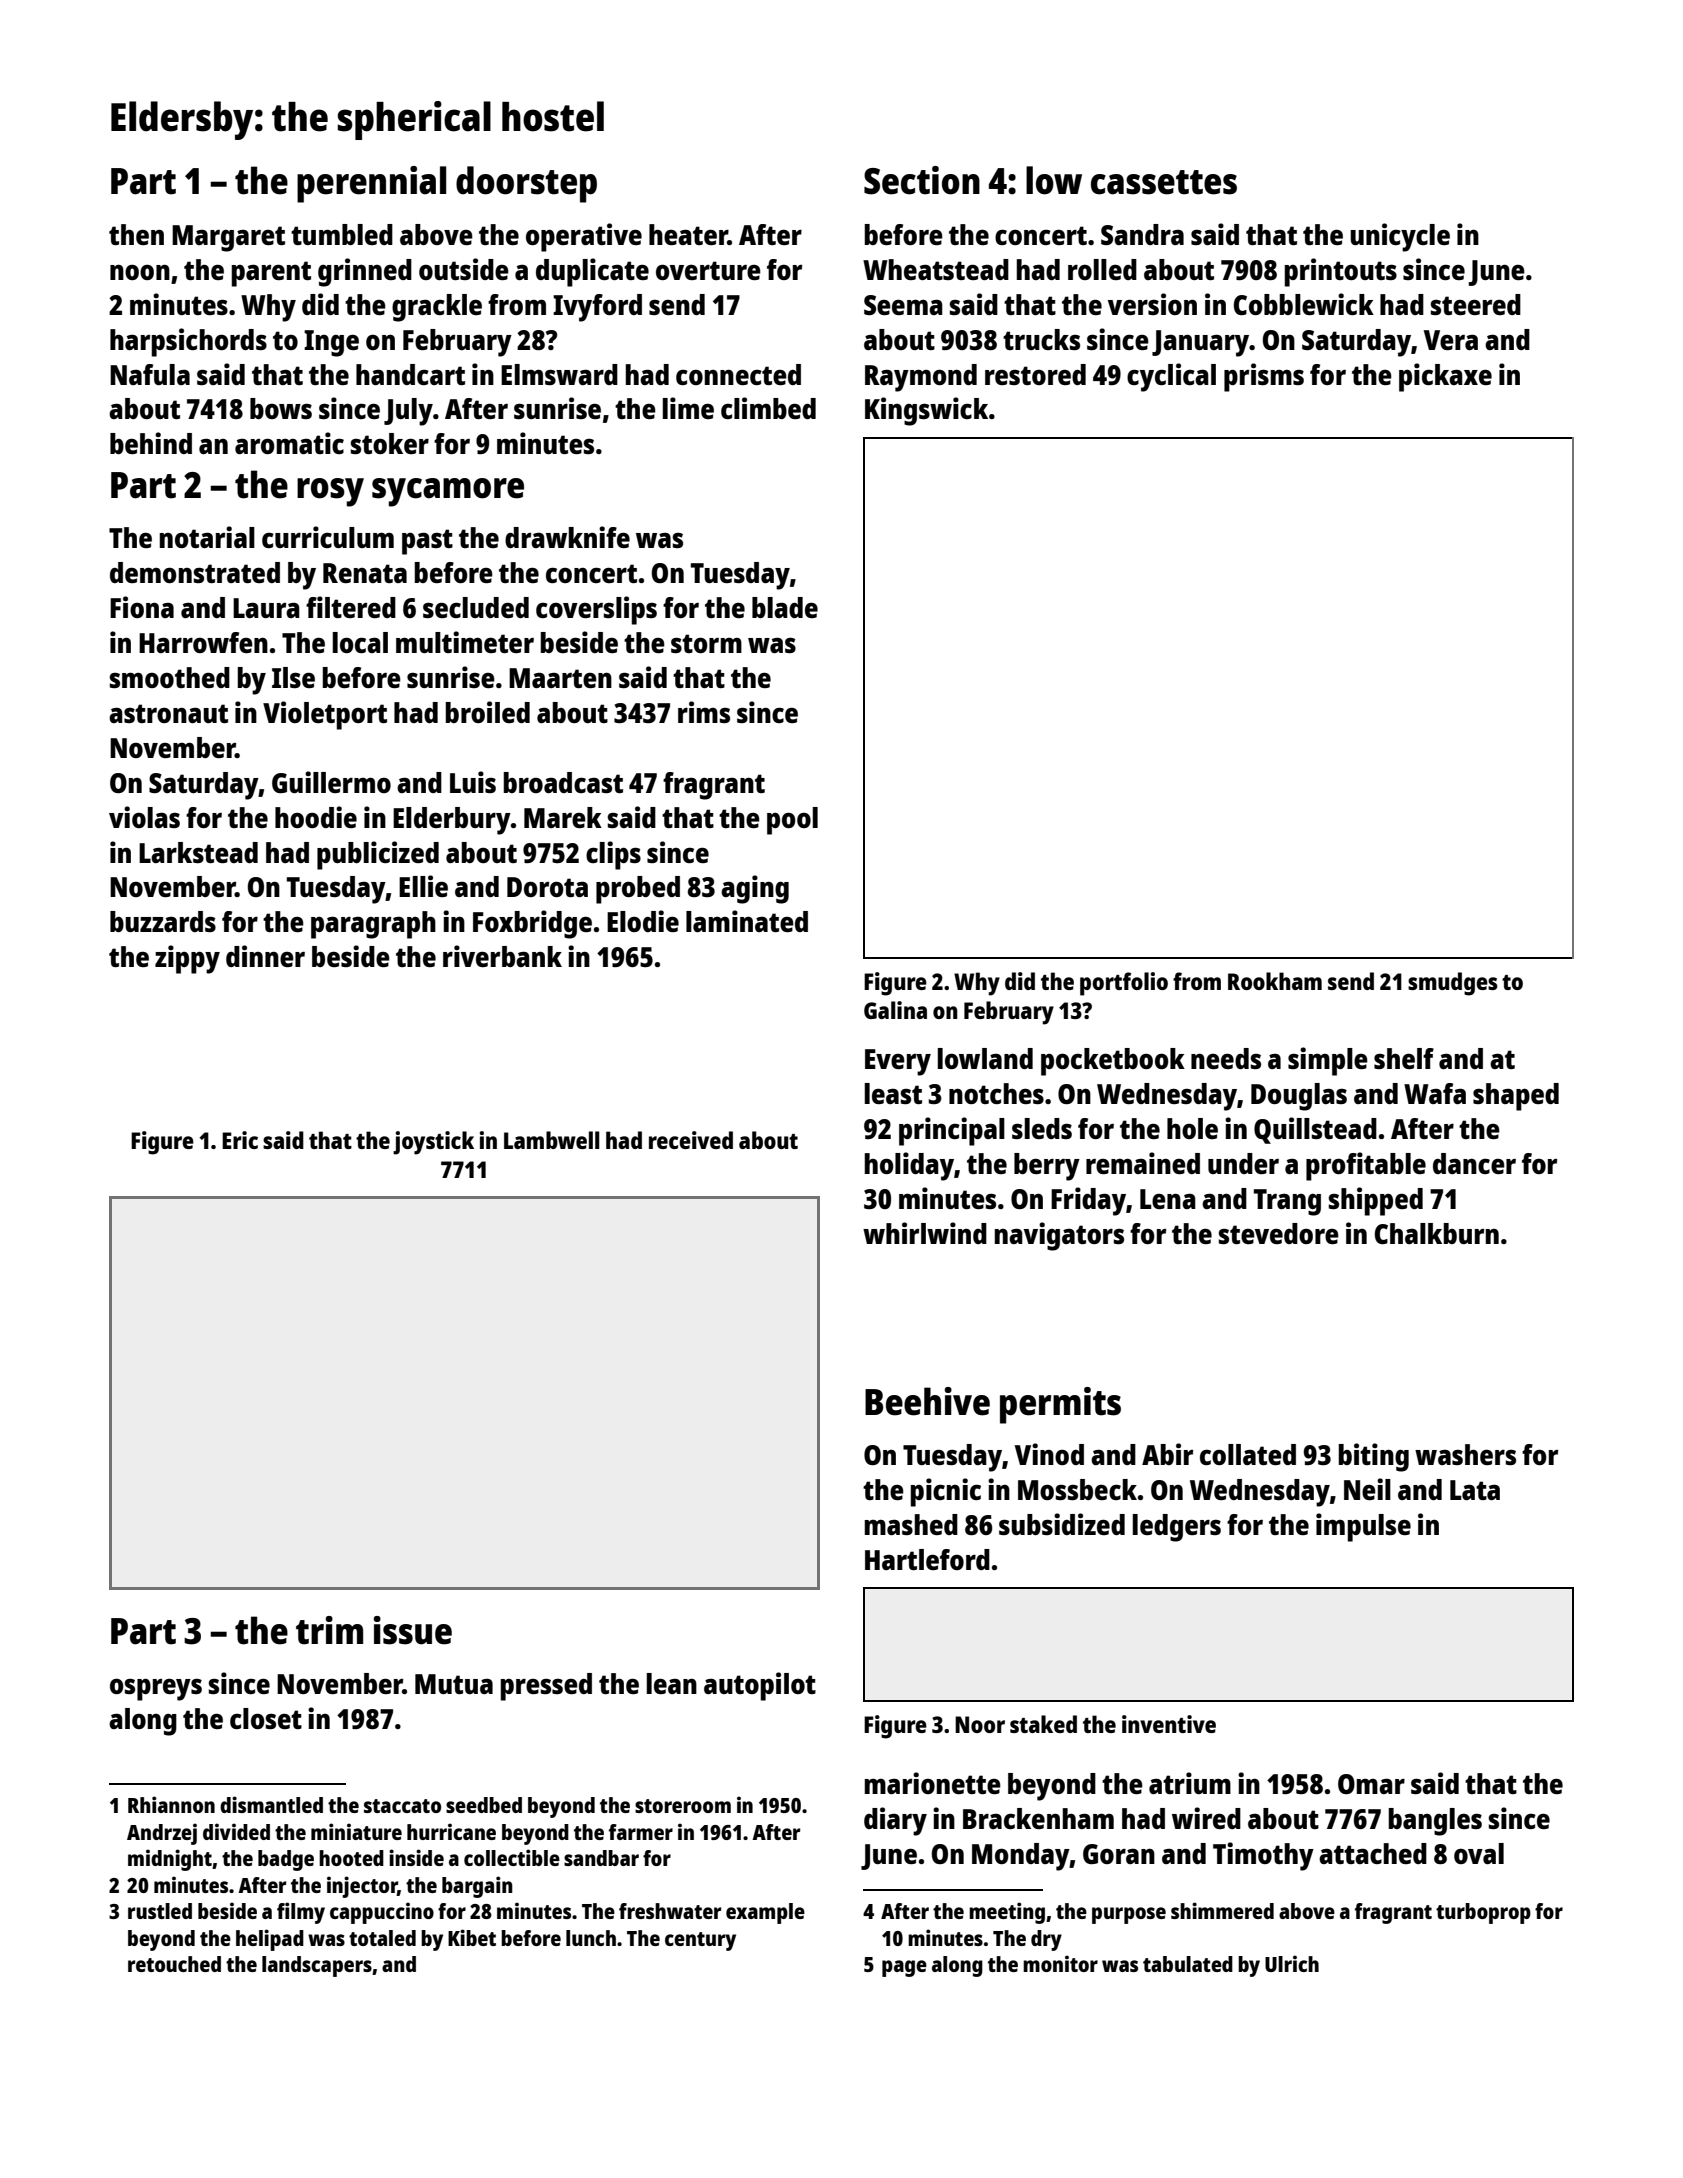  I want to click on biting, so click(1373, 1457).
